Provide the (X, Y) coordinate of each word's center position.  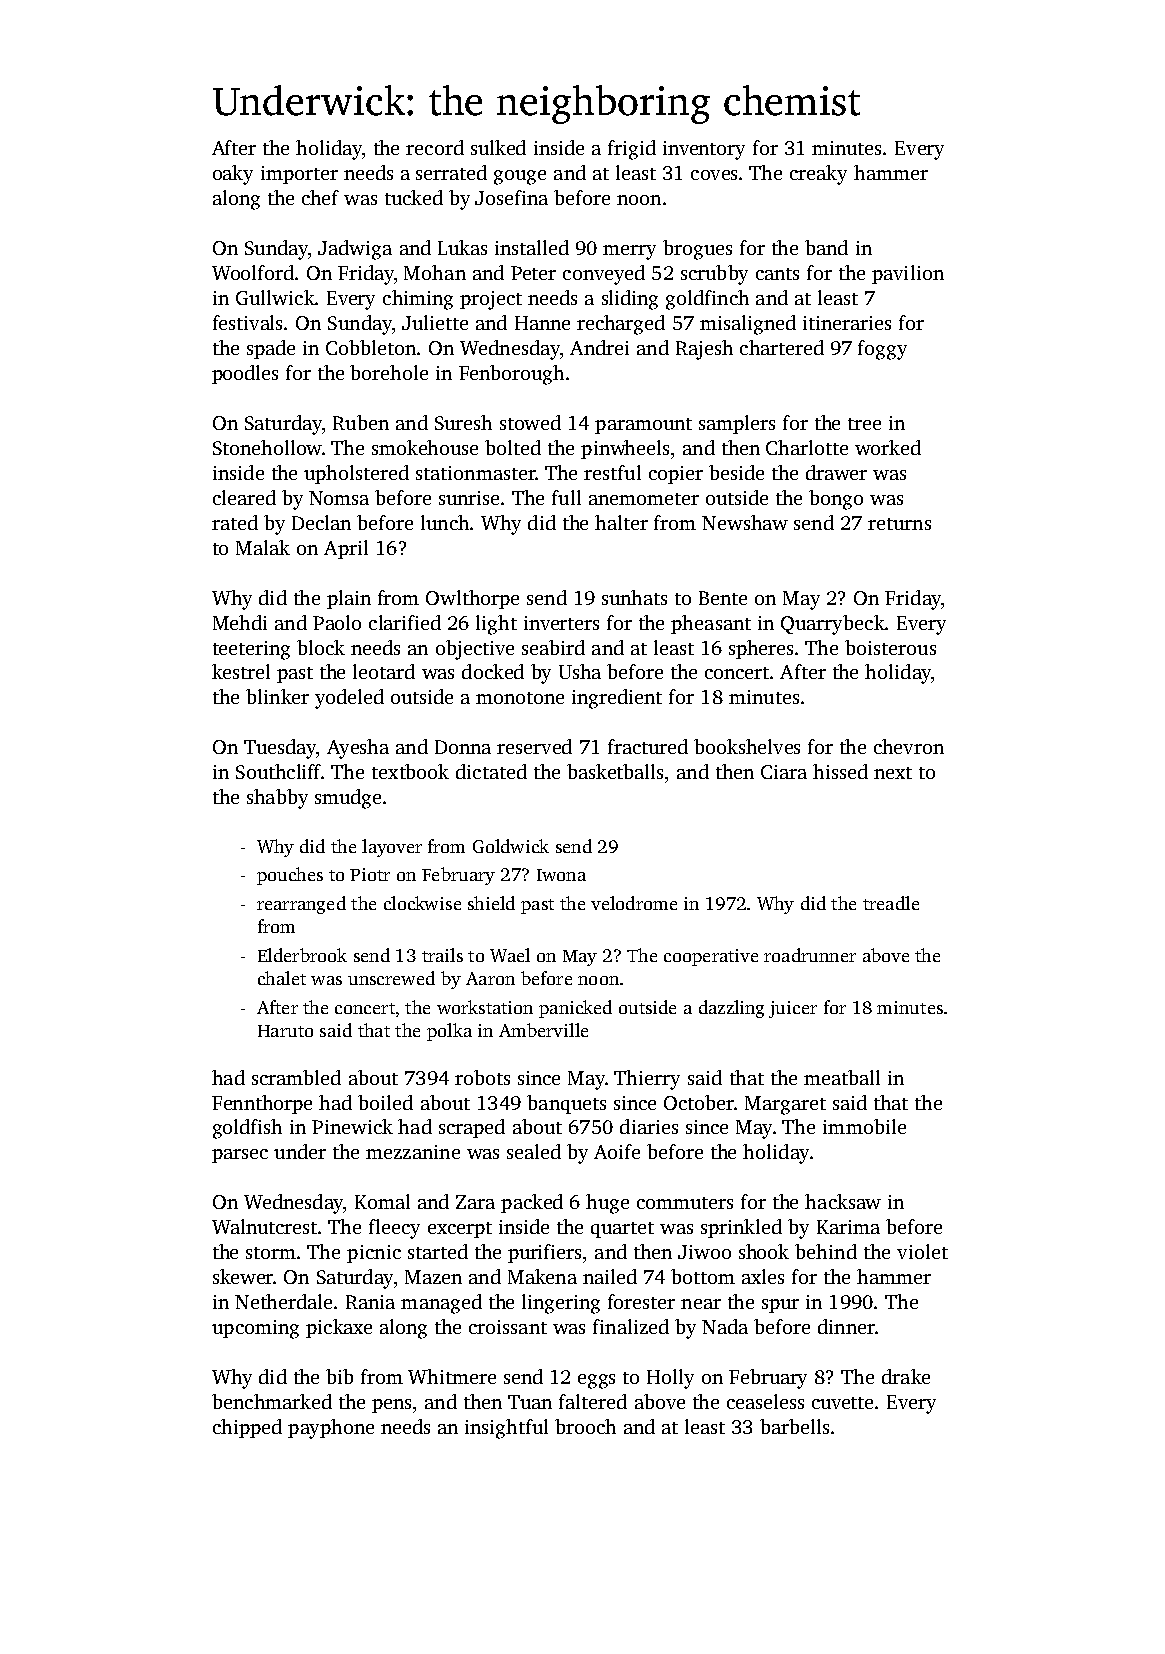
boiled (385, 1102)
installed (532, 247)
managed (441, 1304)
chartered (782, 347)
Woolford (253, 272)
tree (864, 424)
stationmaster (475, 473)
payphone (331, 1429)
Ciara (784, 772)
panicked (575, 1009)
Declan (321, 522)
